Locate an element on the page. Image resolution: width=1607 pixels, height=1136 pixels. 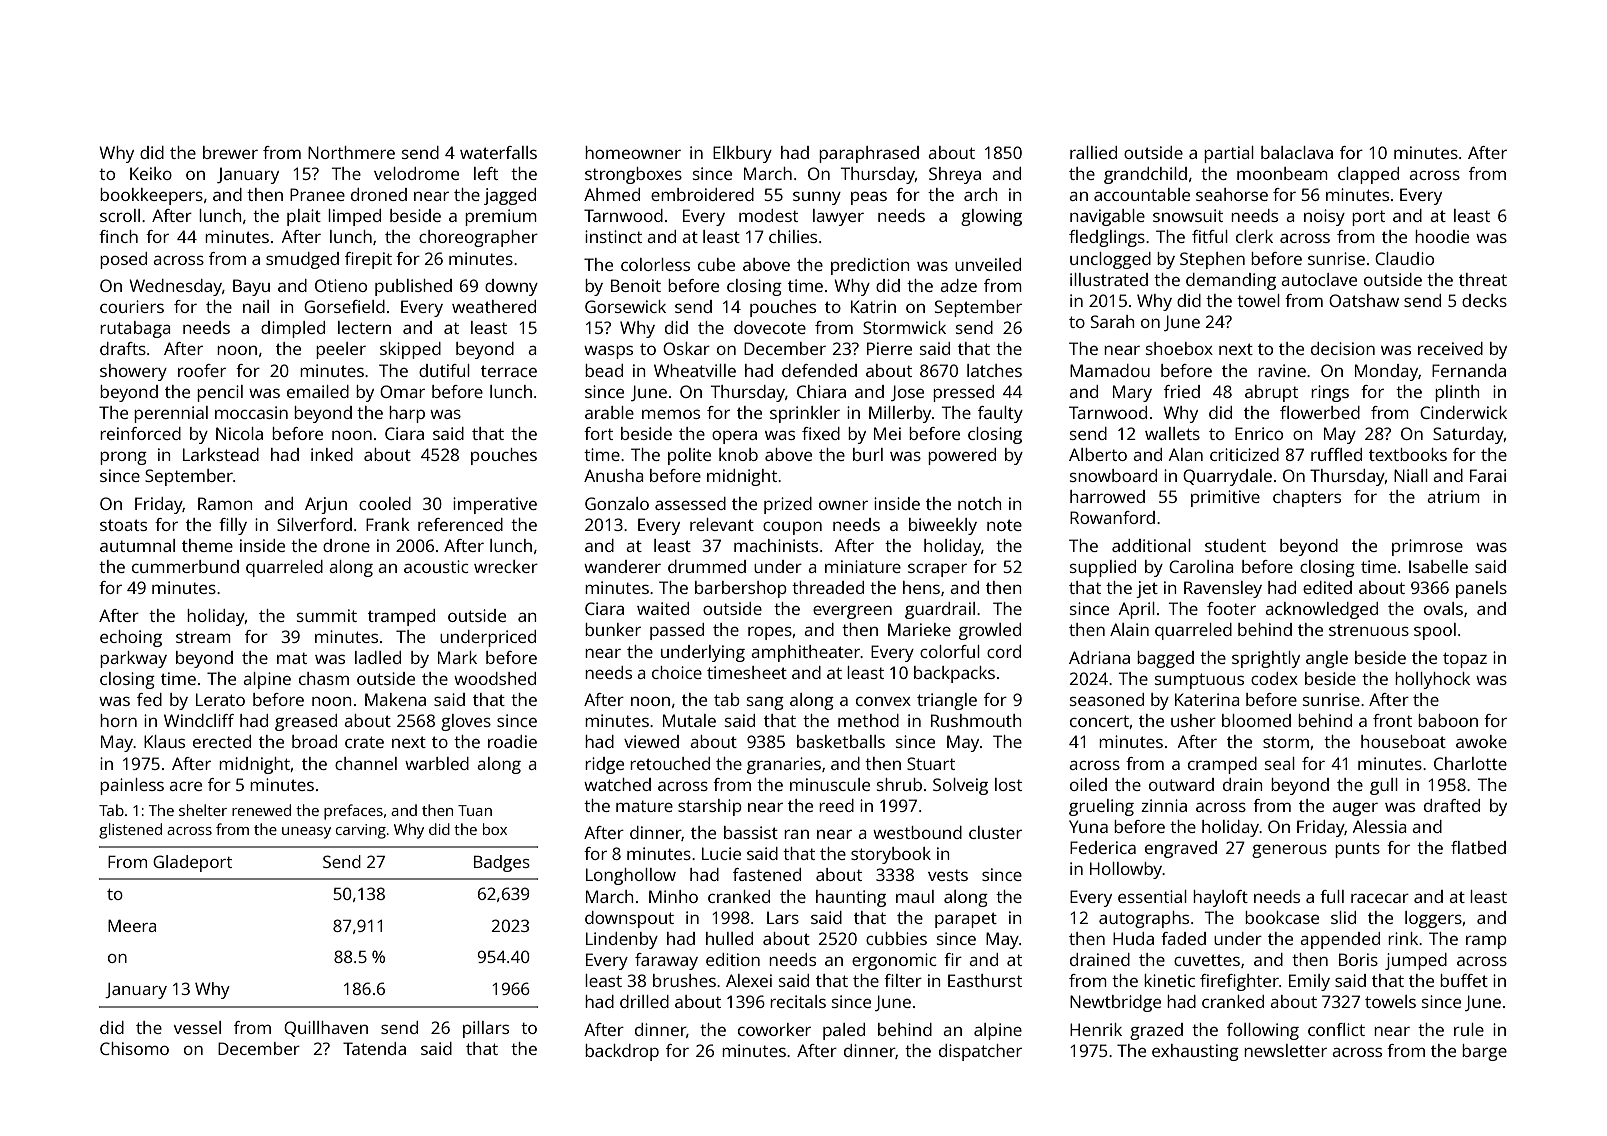
accountable is located at coordinates (1142, 194).
